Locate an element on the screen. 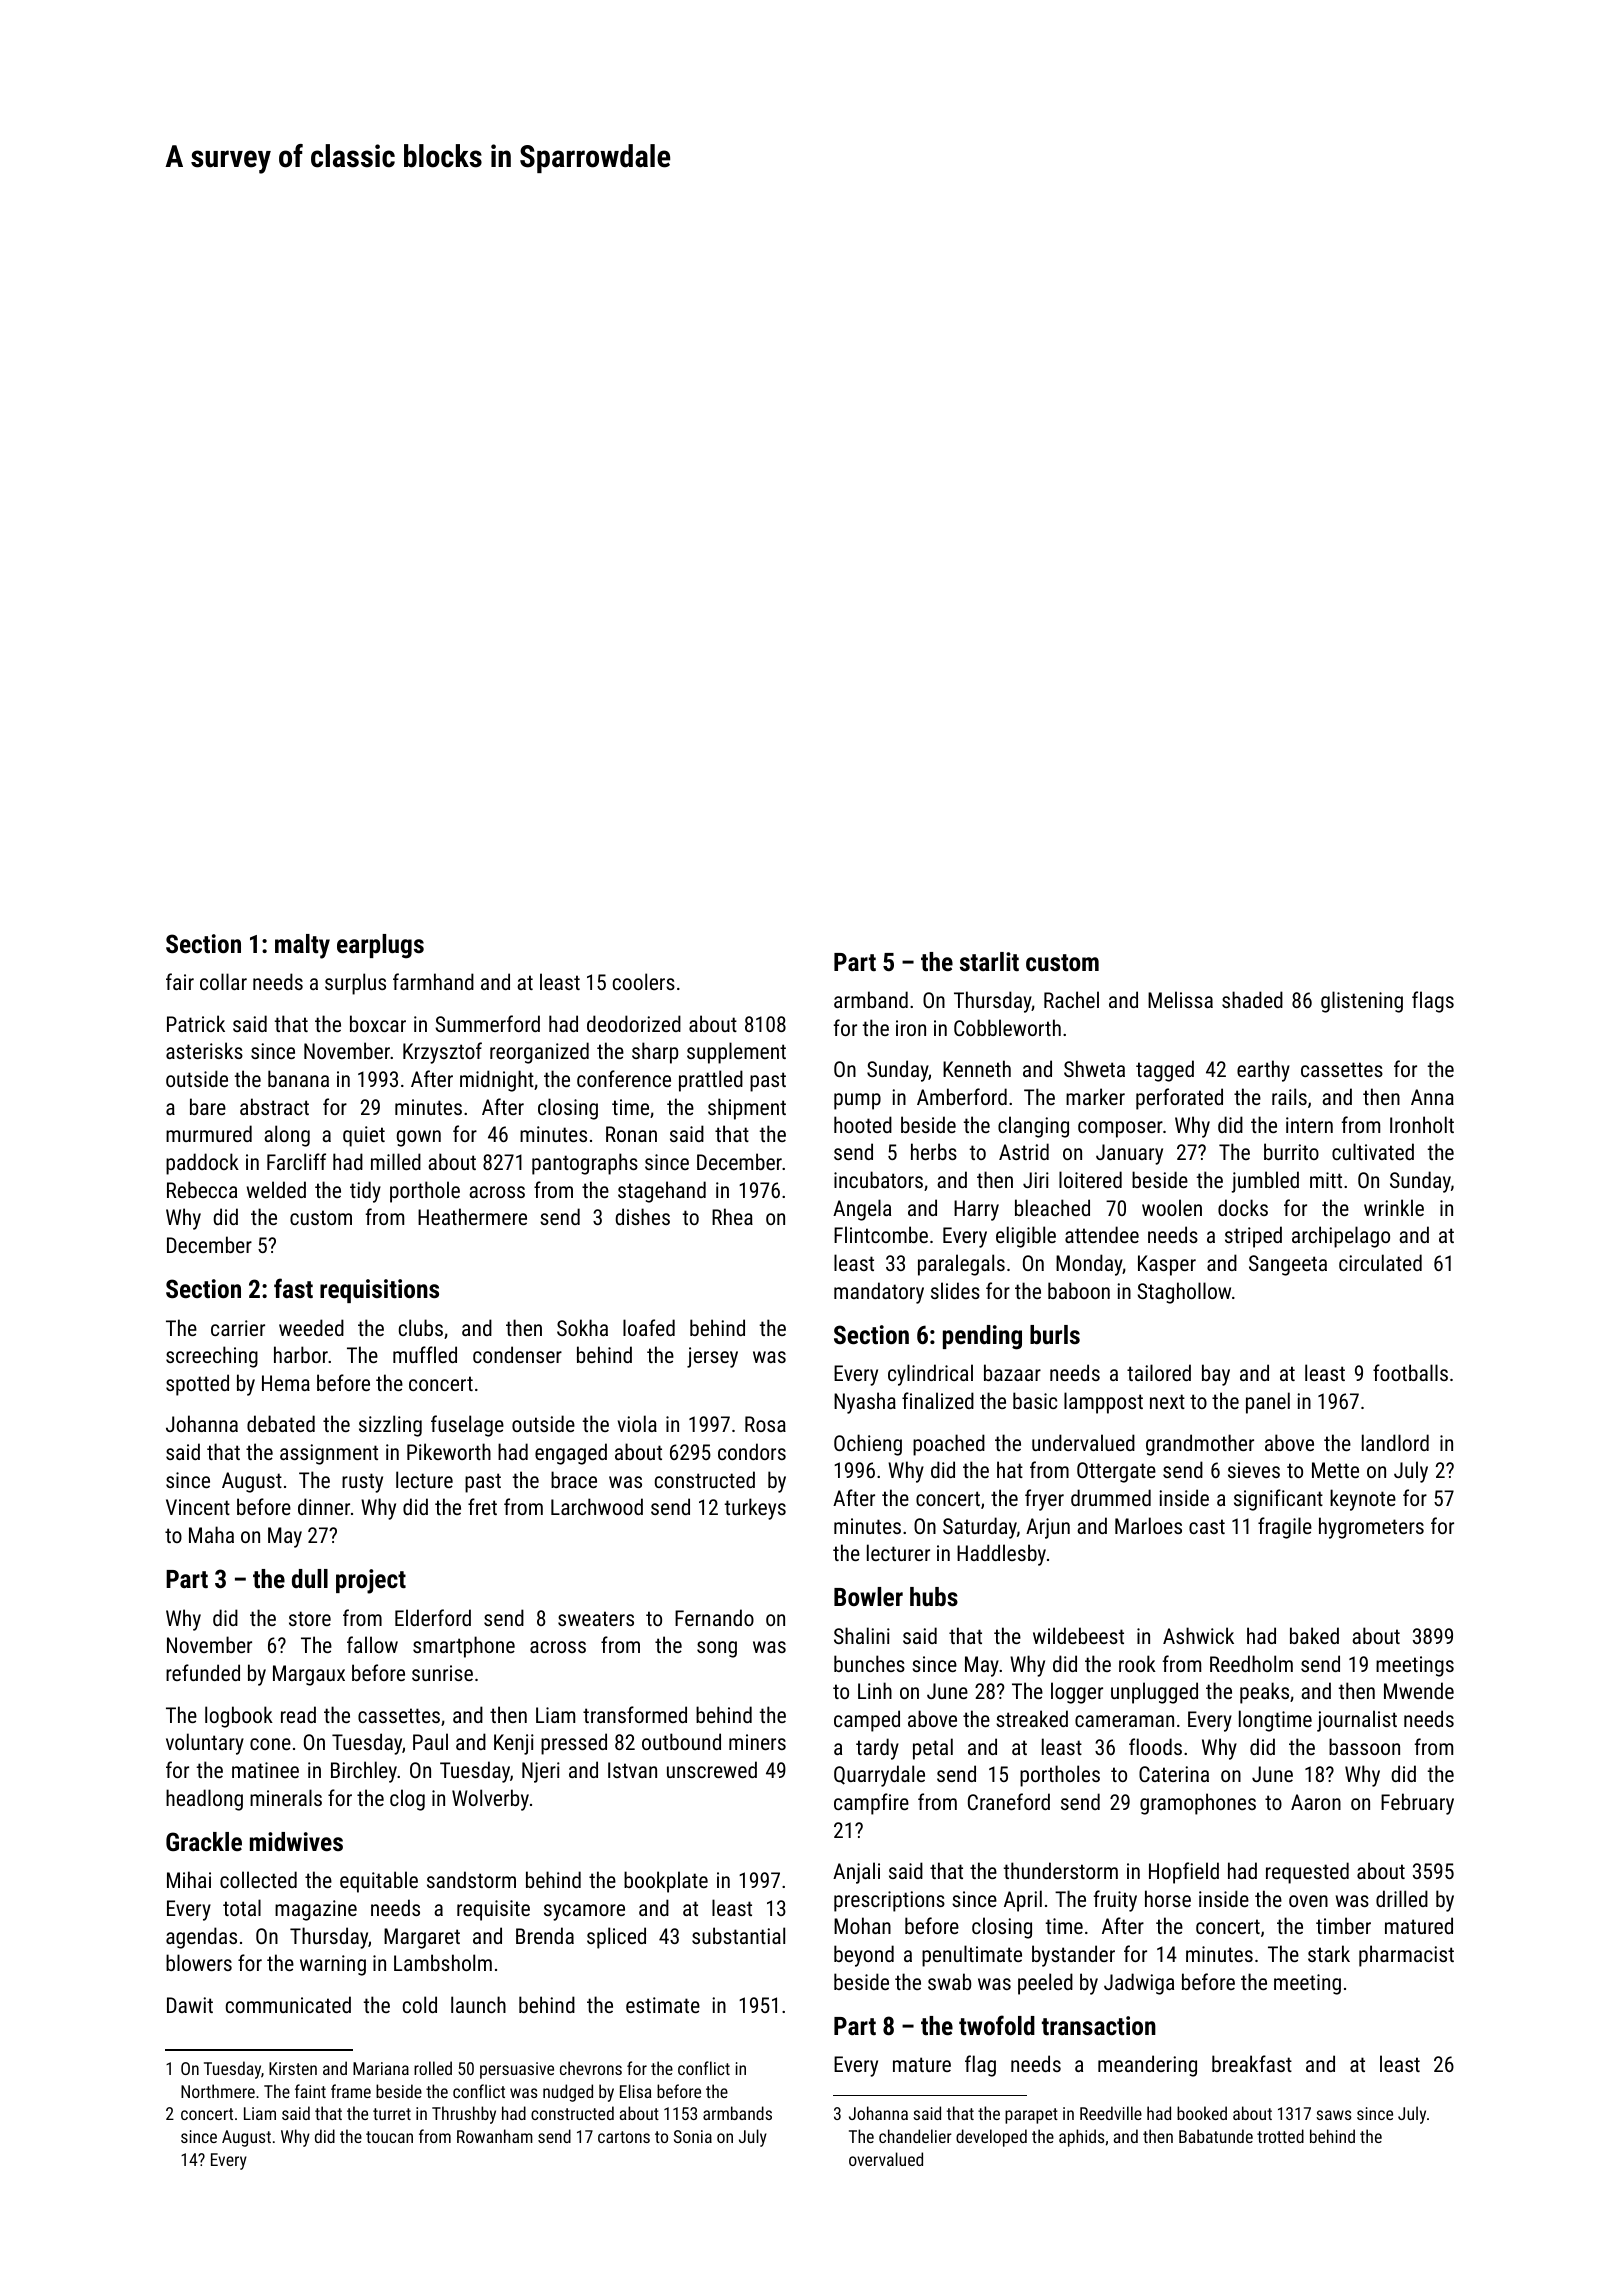  fret is located at coordinates (482, 1506).
